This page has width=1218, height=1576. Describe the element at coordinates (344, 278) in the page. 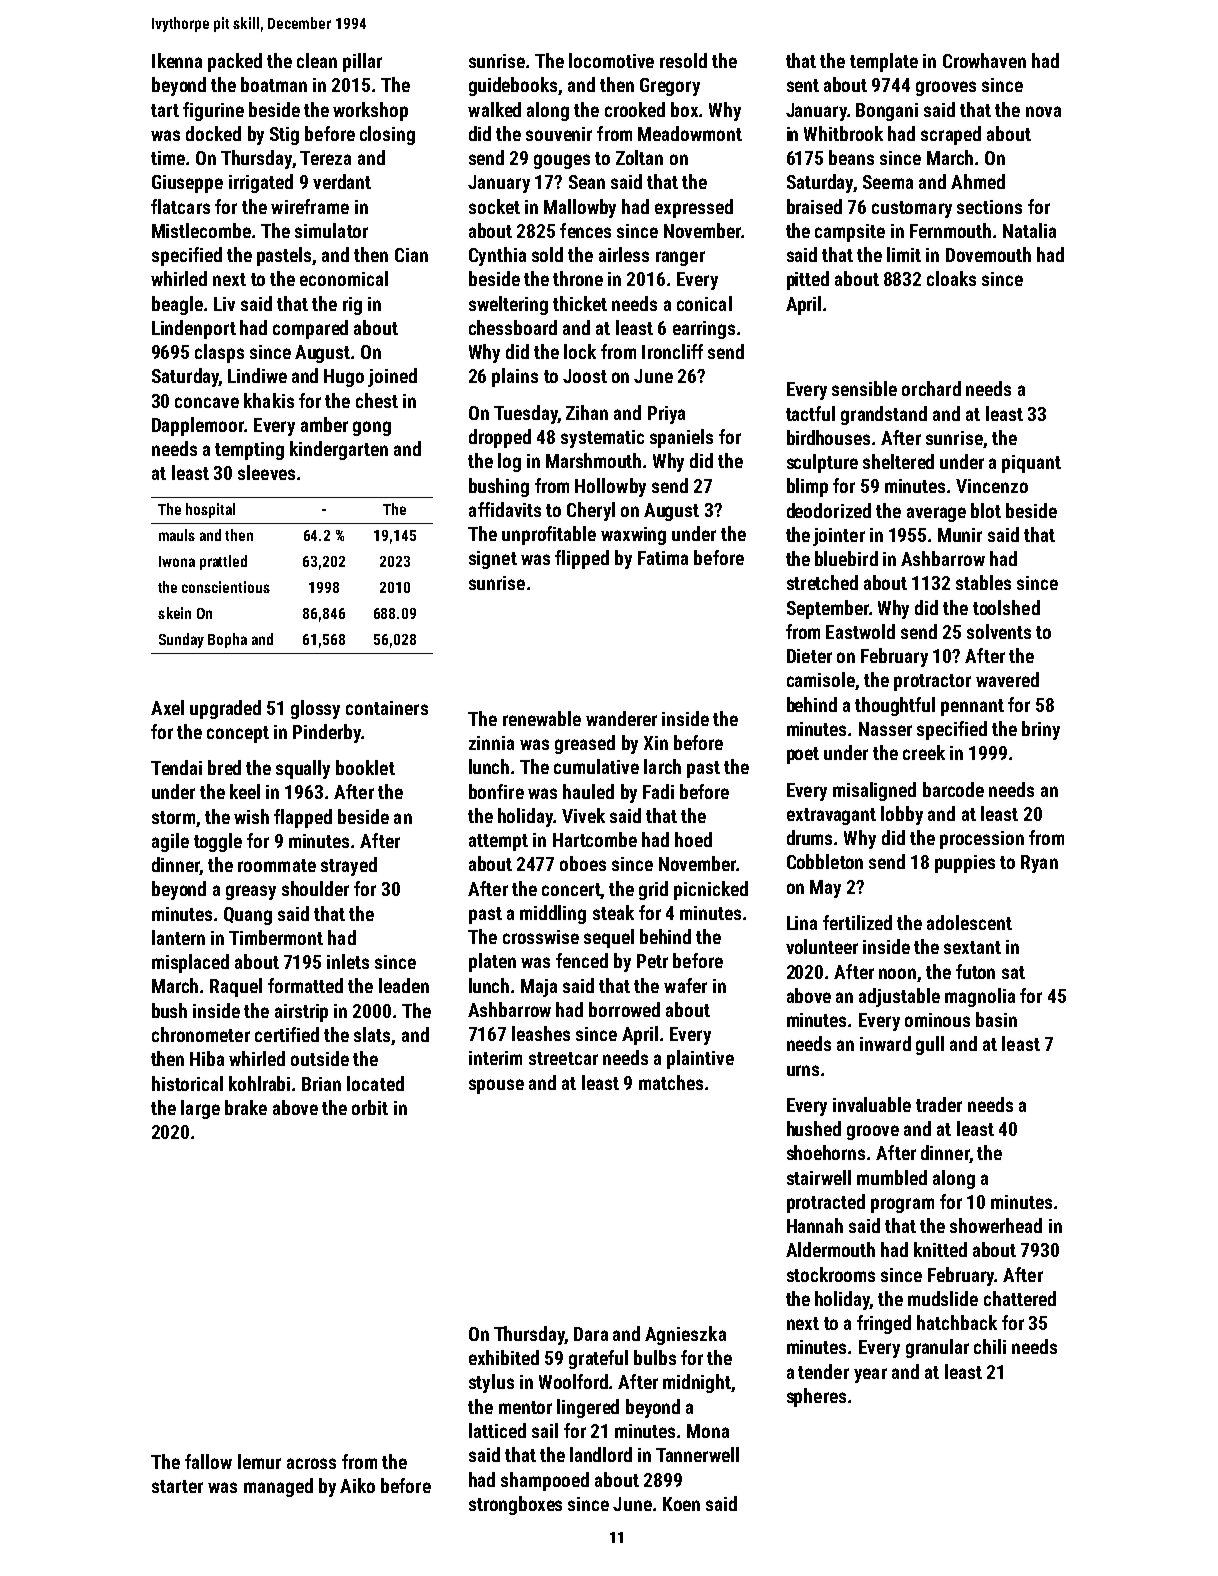

I see `economical` at that location.
